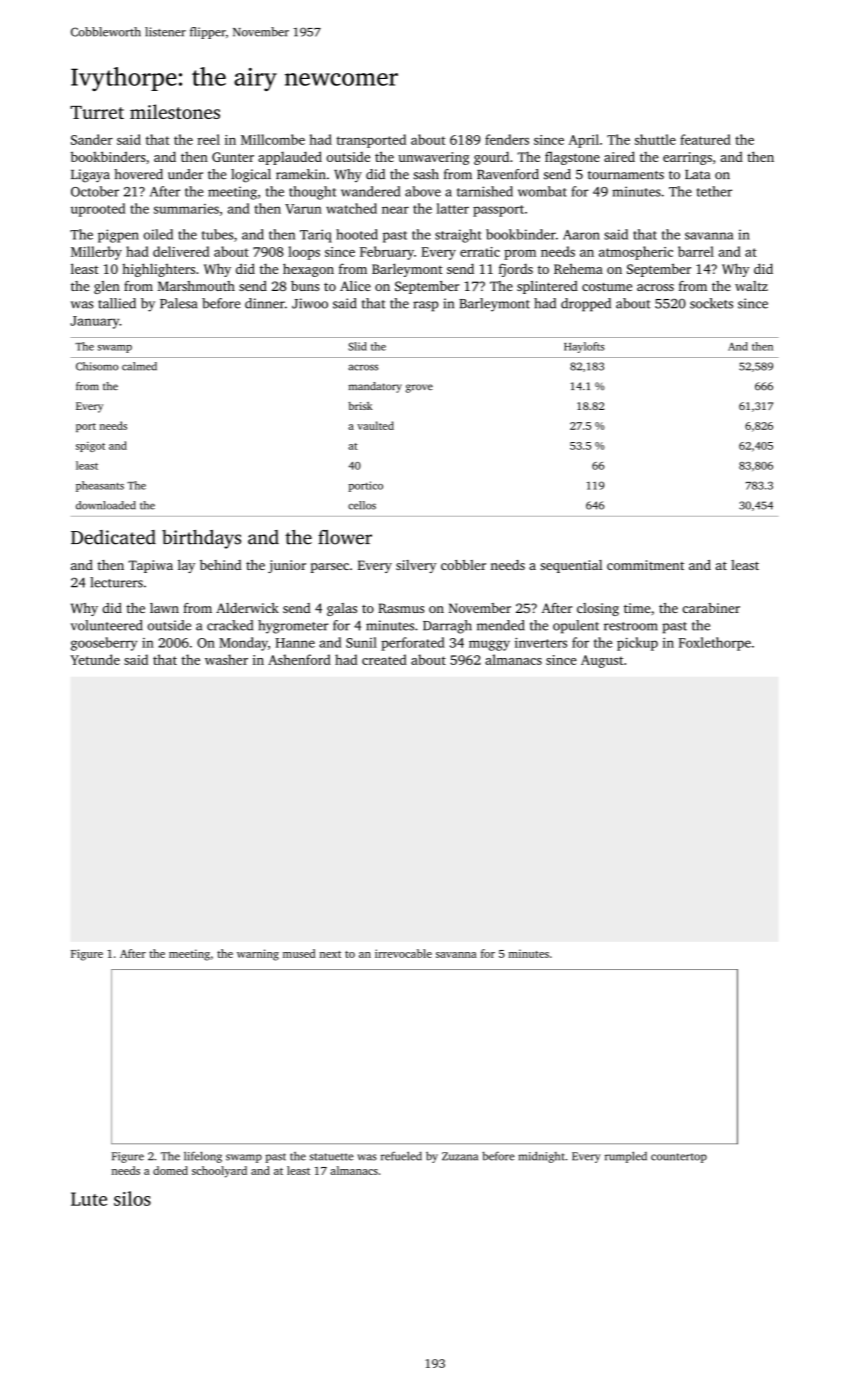  What do you see at coordinates (602, 661) in the image?
I see `August` at bounding box center [602, 661].
